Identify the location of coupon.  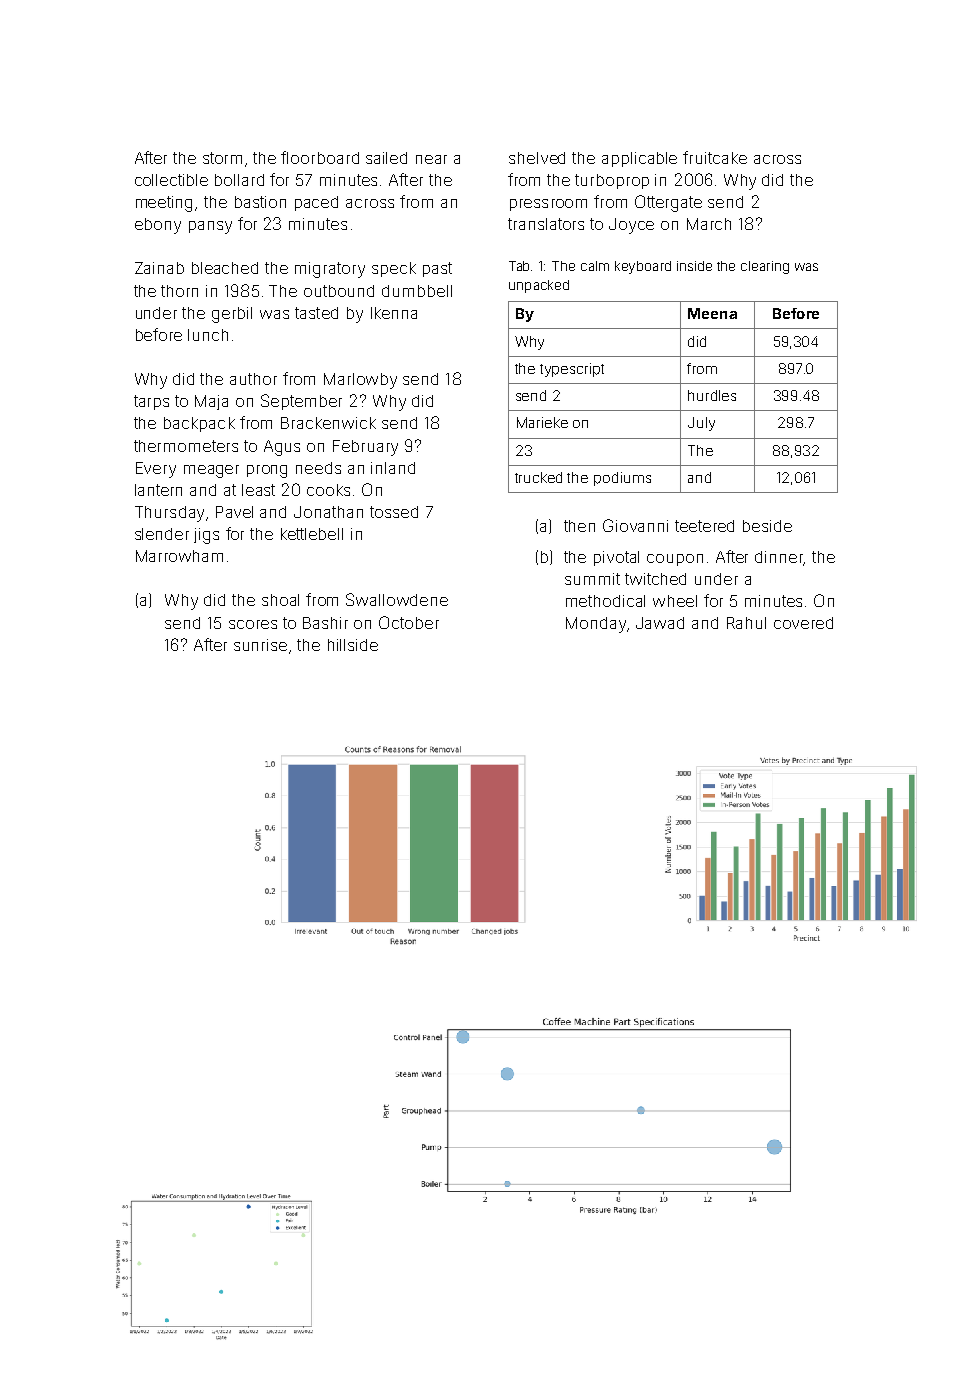
(675, 560).
